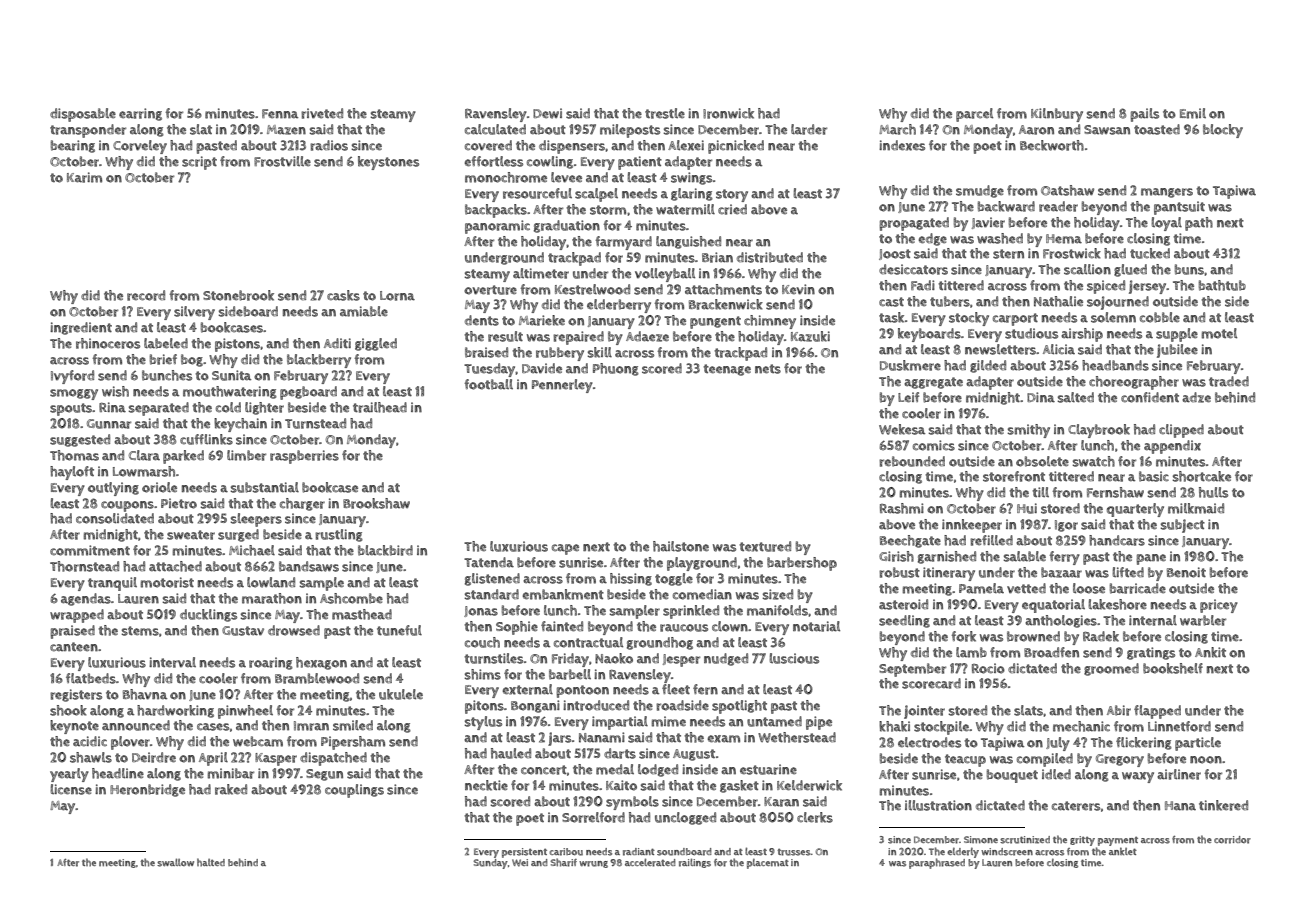 Image resolution: width=1308 pixels, height=924 pixels. I want to click on Kilnbury, so click(1057, 115).
